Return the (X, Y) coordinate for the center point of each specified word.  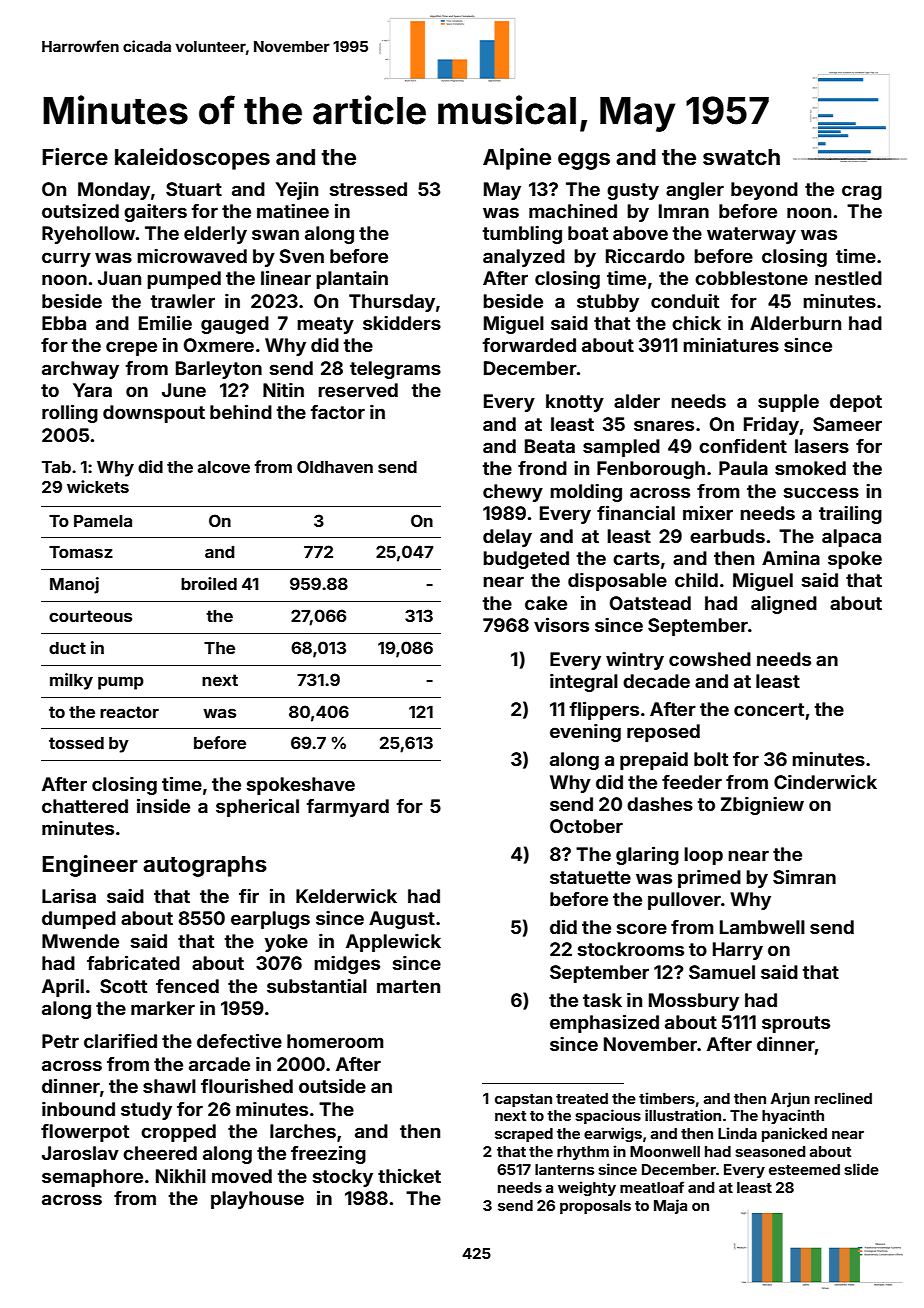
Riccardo (645, 255)
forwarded (529, 345)
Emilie (165, 322)
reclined (843, 1098)
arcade (219, 1064)
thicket (409, 1175)
